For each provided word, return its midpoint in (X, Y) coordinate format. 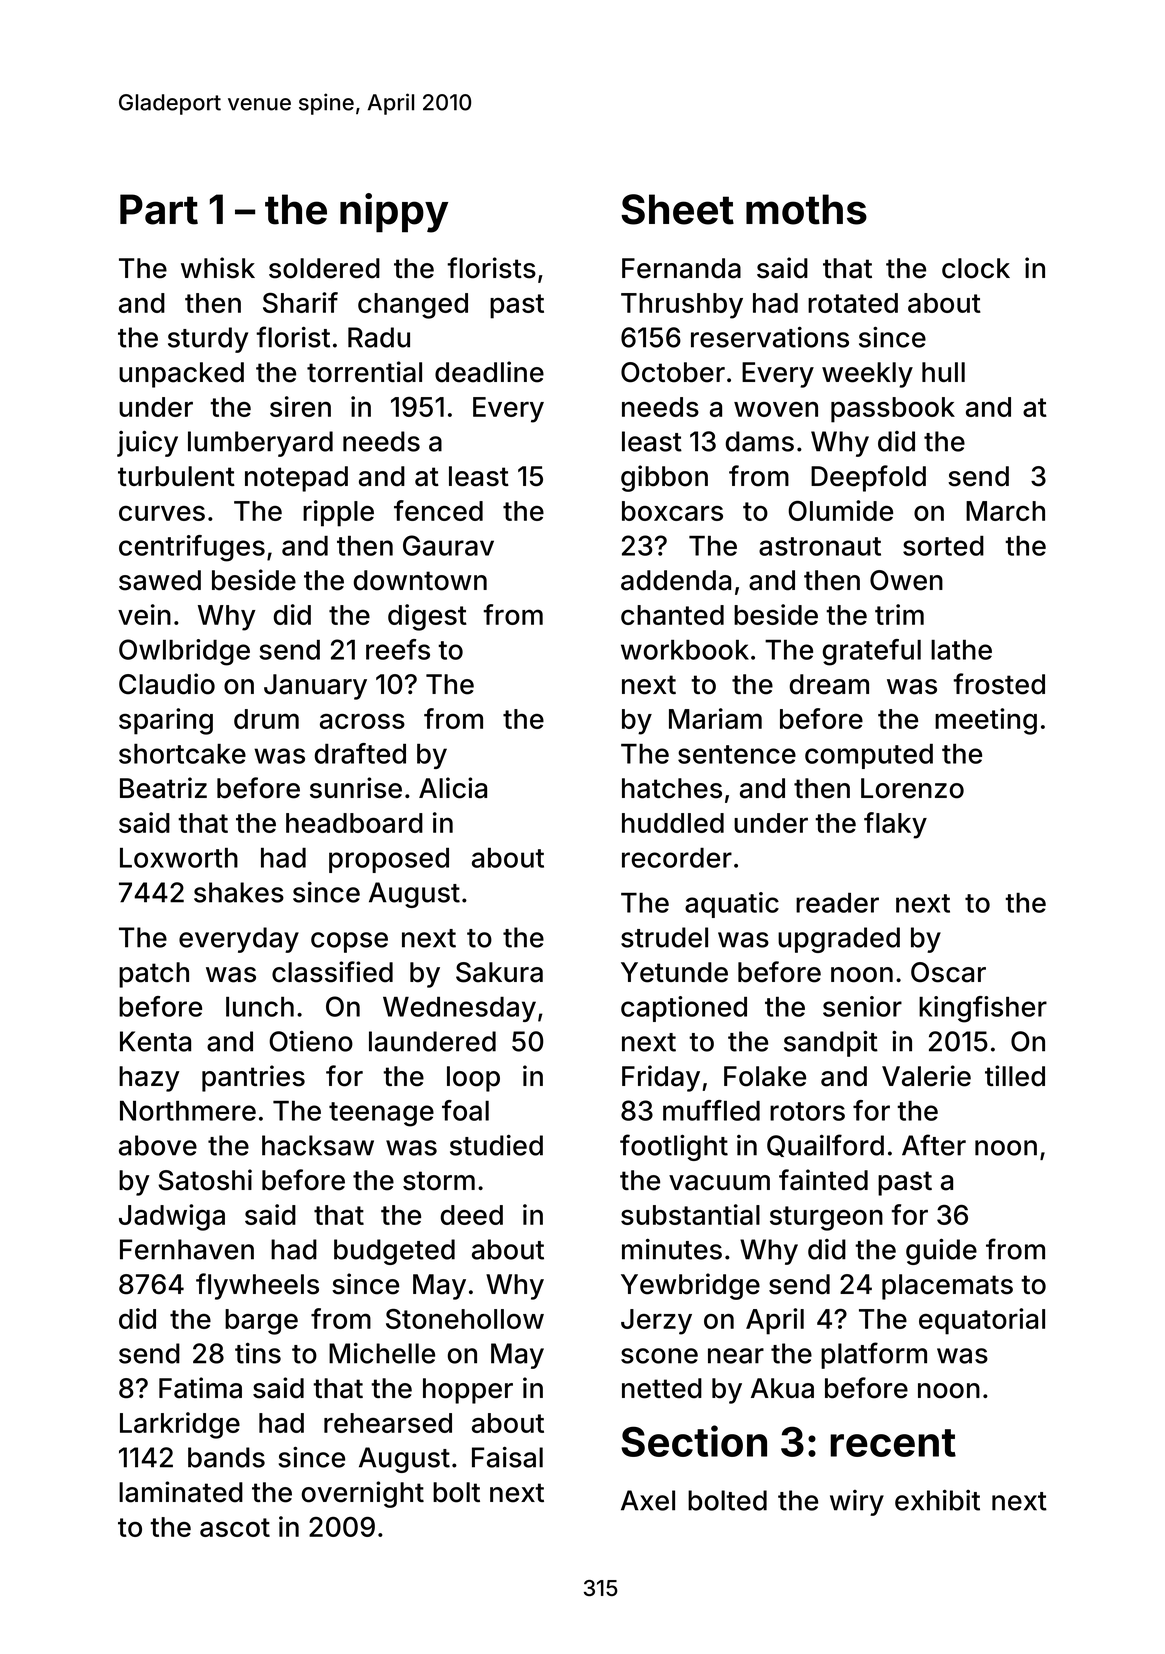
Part (159, 209)
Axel (648, 1500)
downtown (420, 580)
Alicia (453, 788)
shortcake (182, 754)
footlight (674, 1147)
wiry (857, 1503)
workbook (685, 650)
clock (976, 268)
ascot (235, 1527)
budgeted (394, 1252)
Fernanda (681, 268)
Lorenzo (912, 788)
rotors (807, 1111)
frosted (999, 684)
